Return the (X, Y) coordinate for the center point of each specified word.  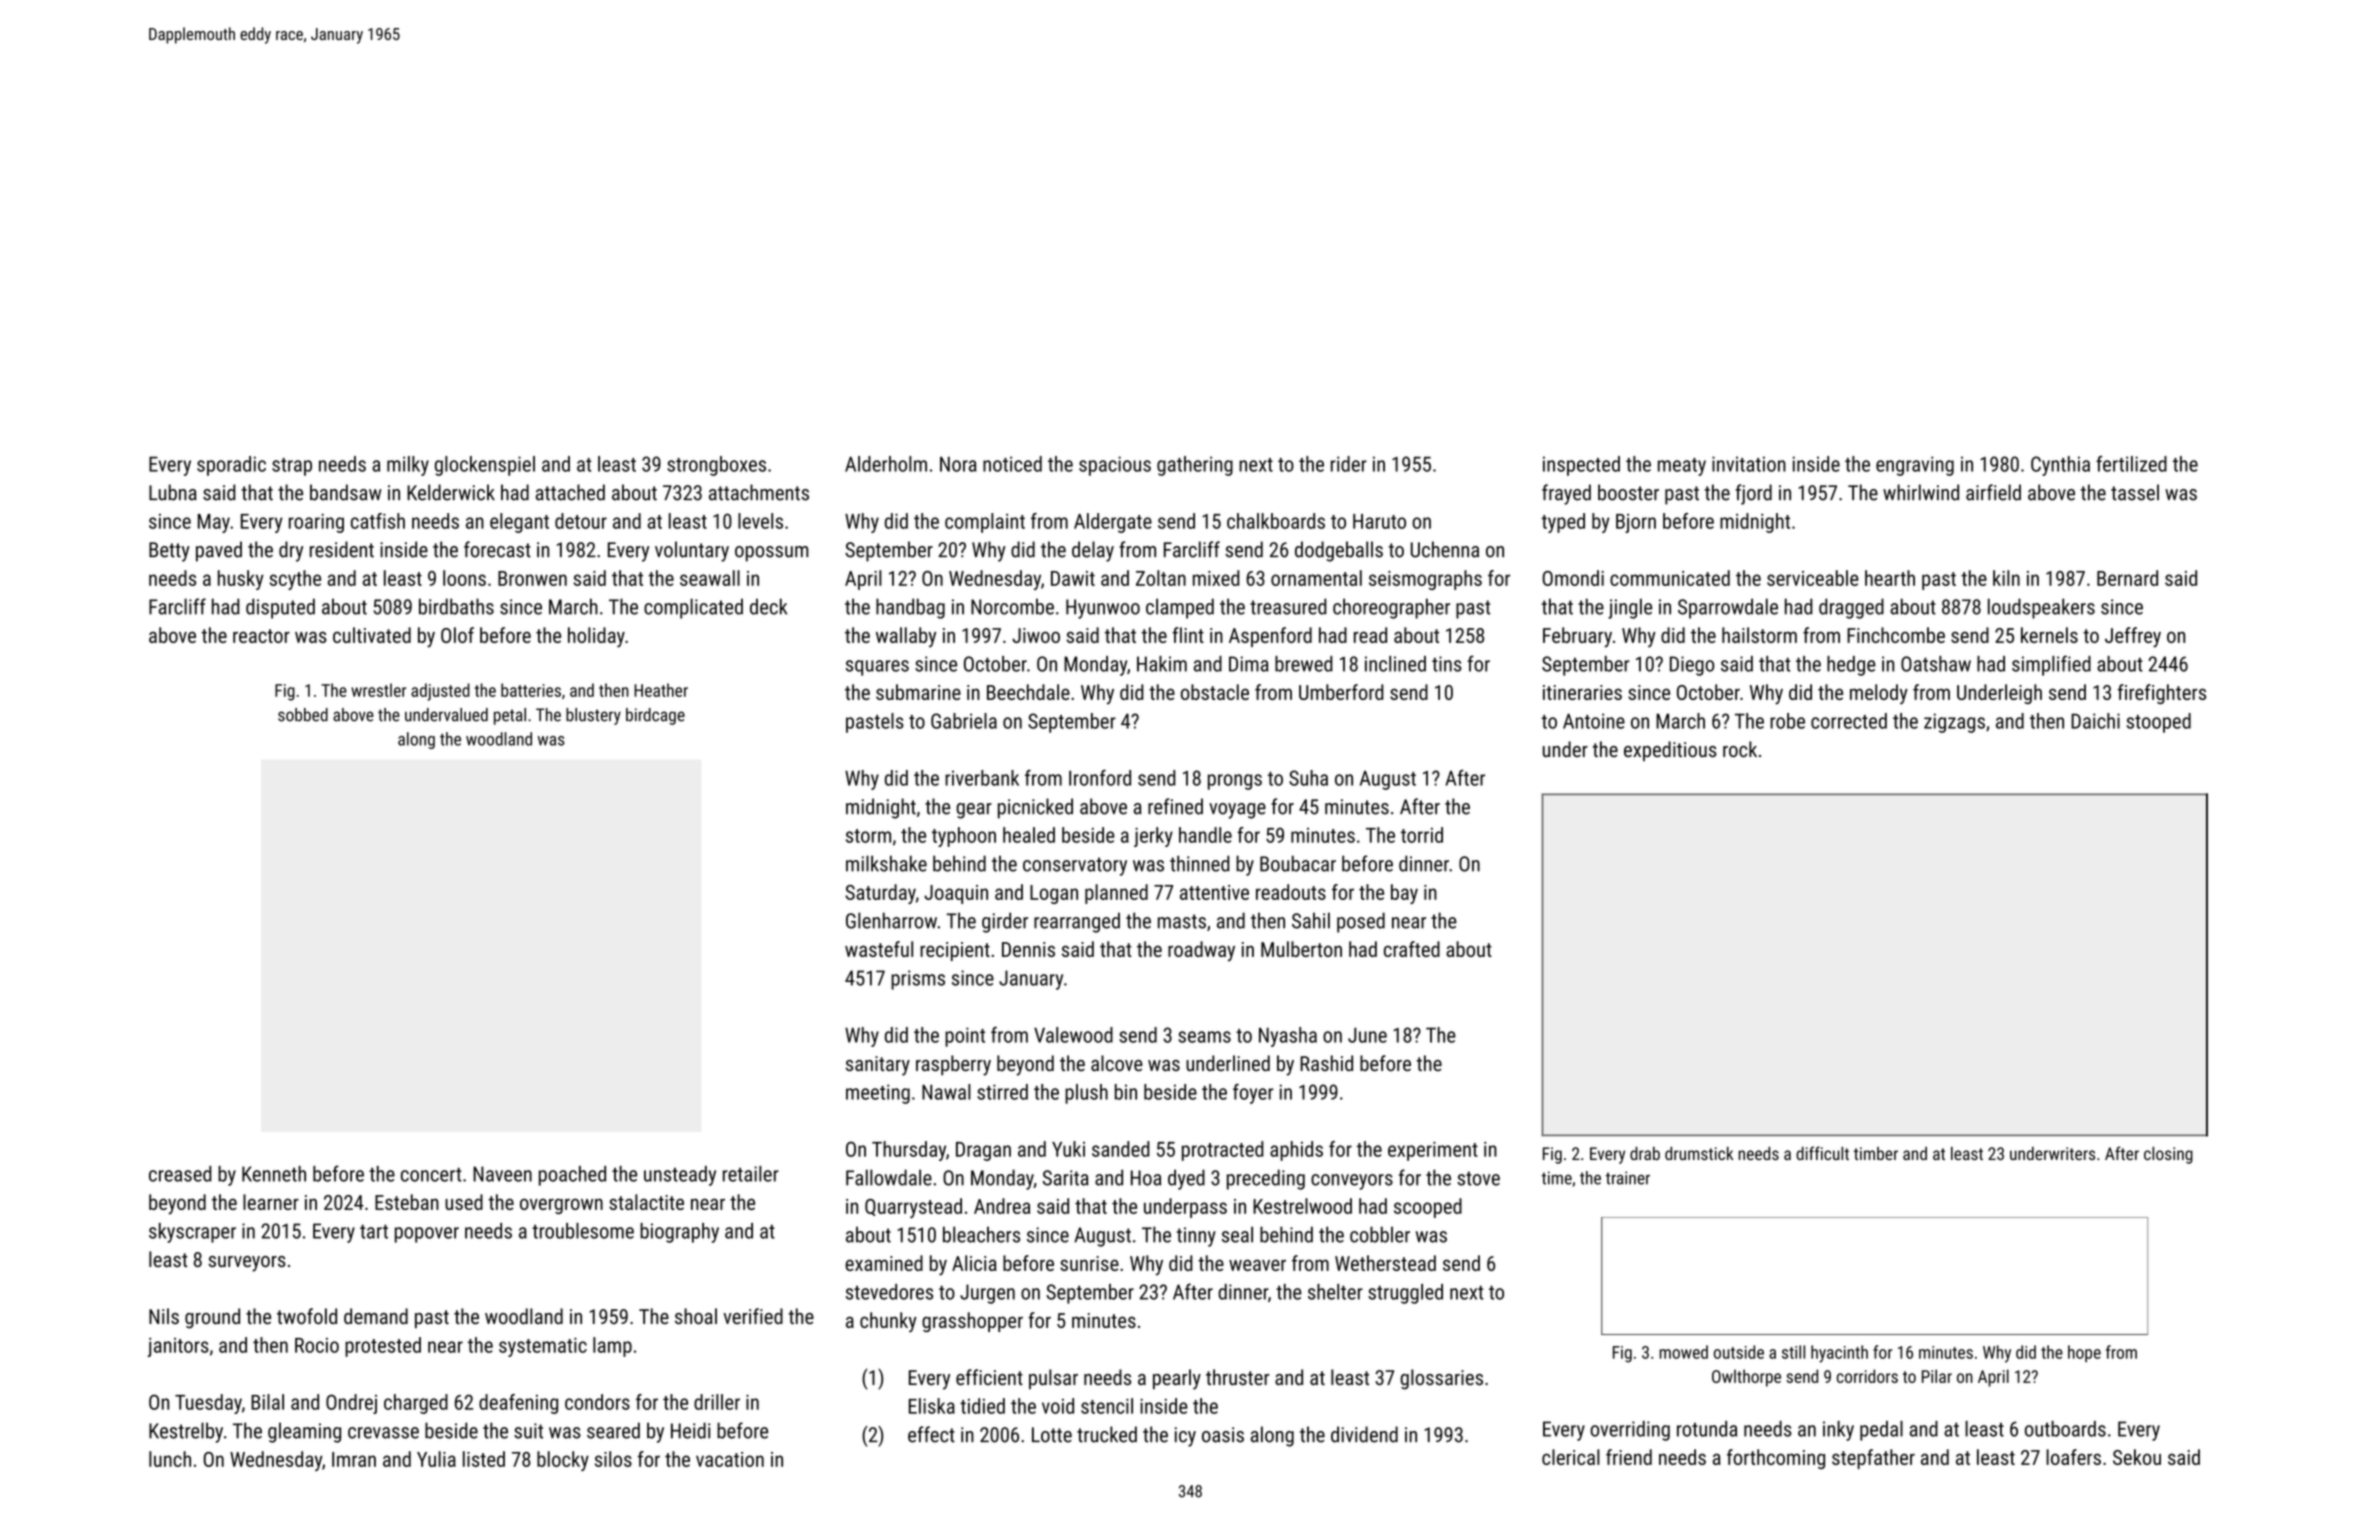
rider (1349, 464)
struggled (1405, 1294)
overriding (1630, 1431)
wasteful (879, 949)
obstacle (1215, 692)
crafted (1412, 949)
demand (376, 1316)
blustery (593, 716)
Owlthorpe (1746, 1378)
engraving (1915, 466)
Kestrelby (186, 1432)
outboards (2065, 1429)
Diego (1692, 666)
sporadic (231, 466)
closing (2168, 1155)
